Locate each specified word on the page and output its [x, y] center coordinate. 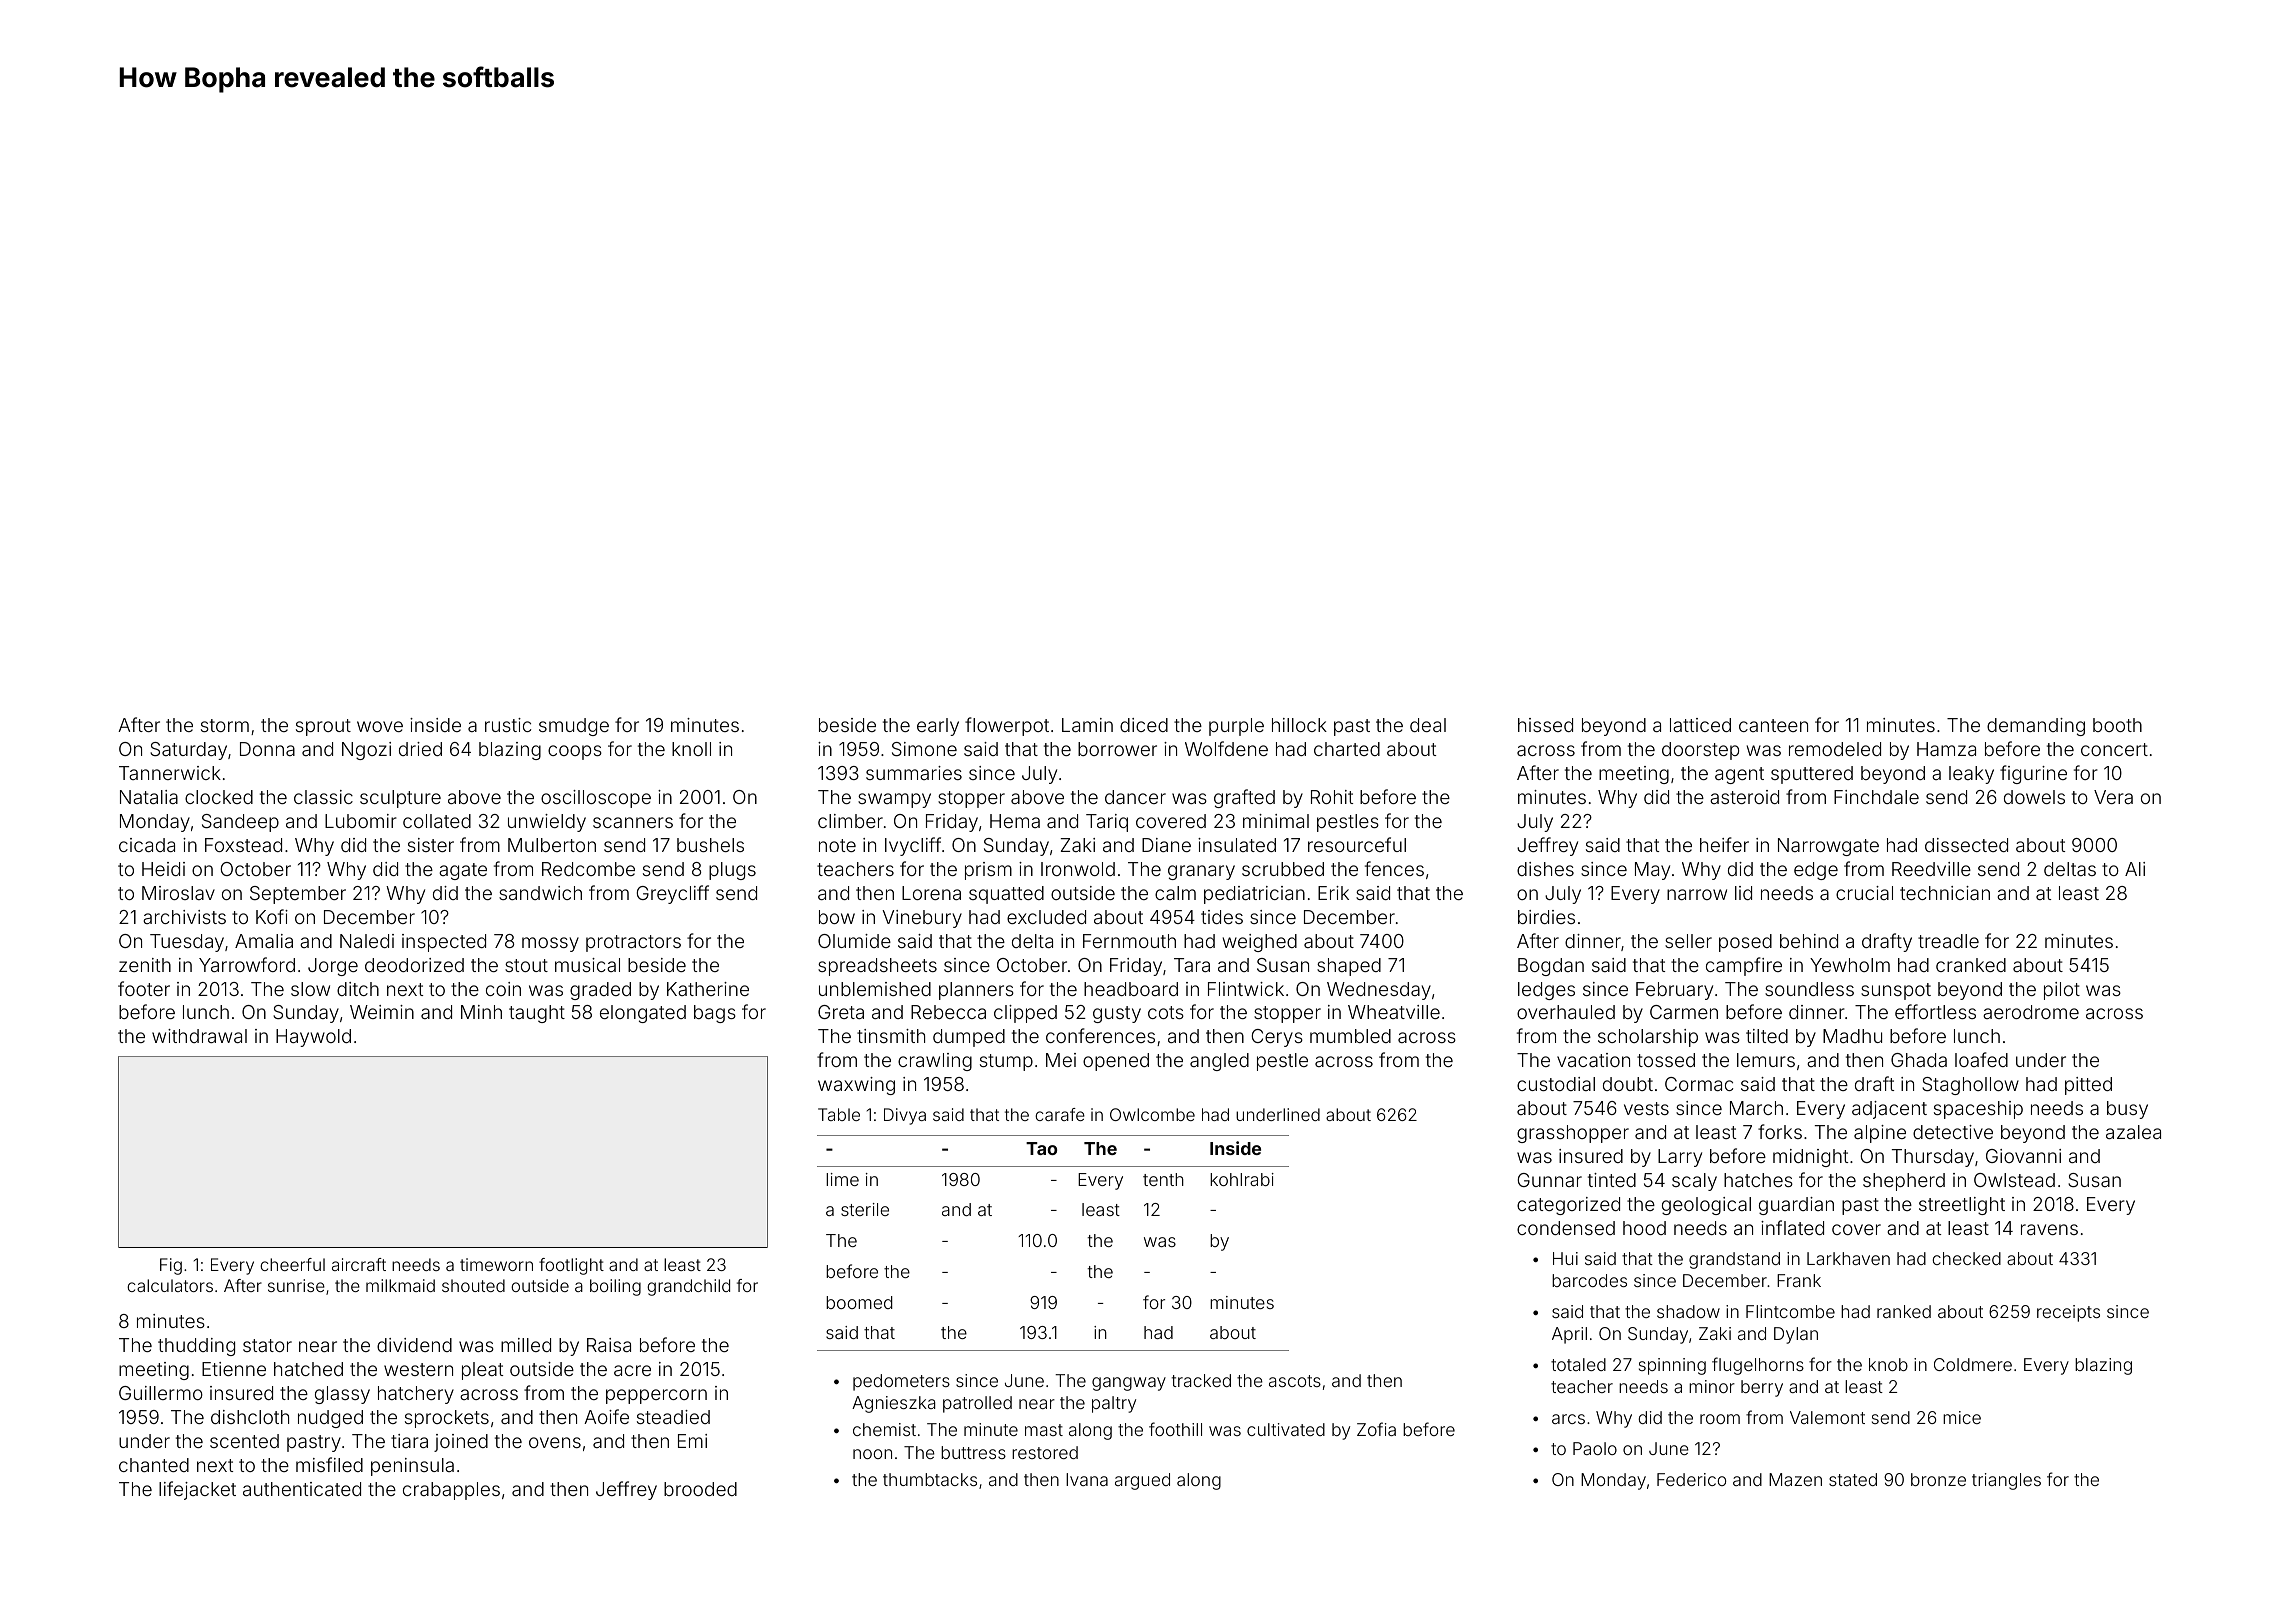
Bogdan [1551, 967]
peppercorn [656, 1396]
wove [380, 726]
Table [839, 1114]
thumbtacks [930, 1479]
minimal [1276, 821]
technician [1945, 893]
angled [1219, 1062]
